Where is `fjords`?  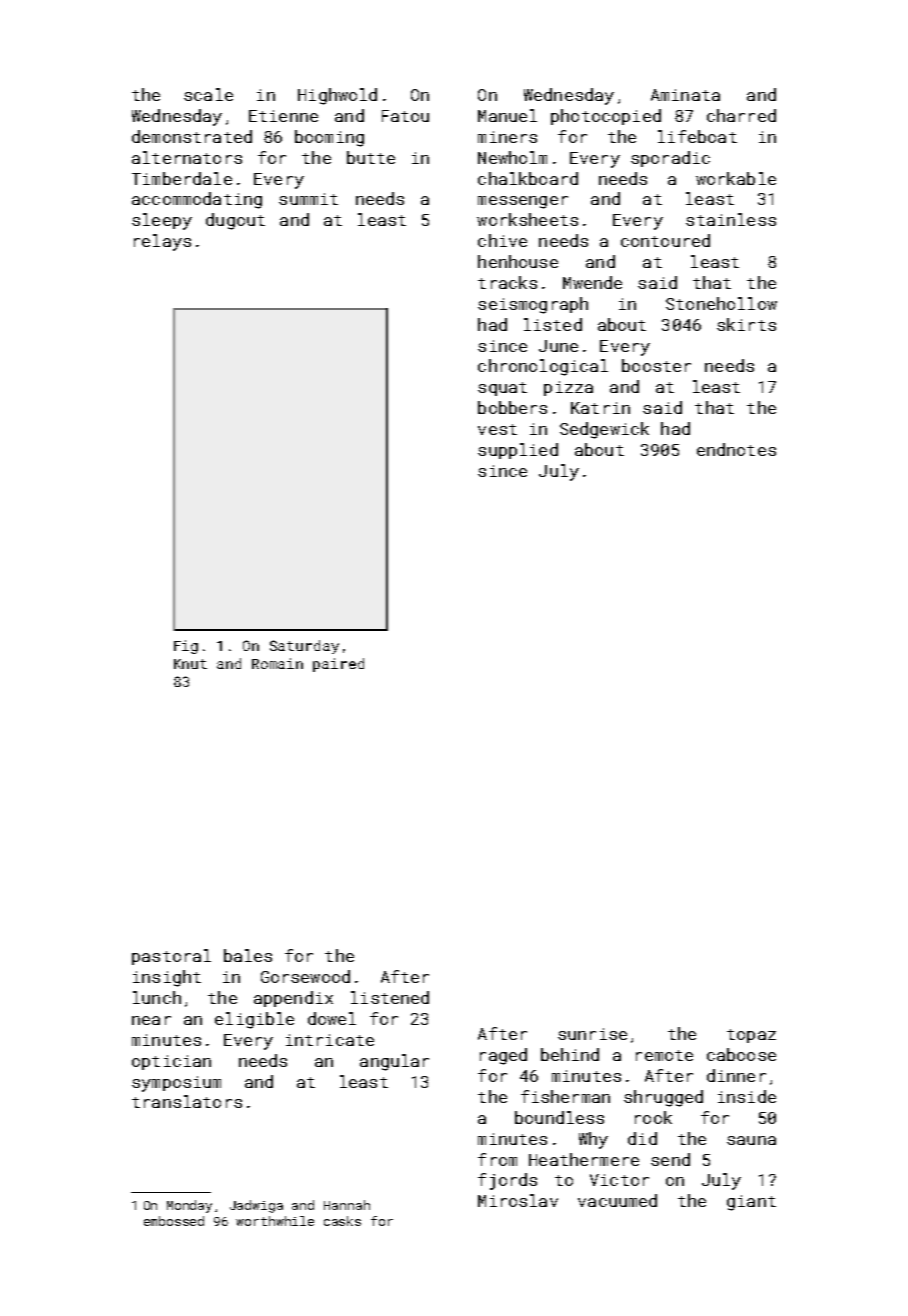 fjords is located at coordinates (507, 1181).
